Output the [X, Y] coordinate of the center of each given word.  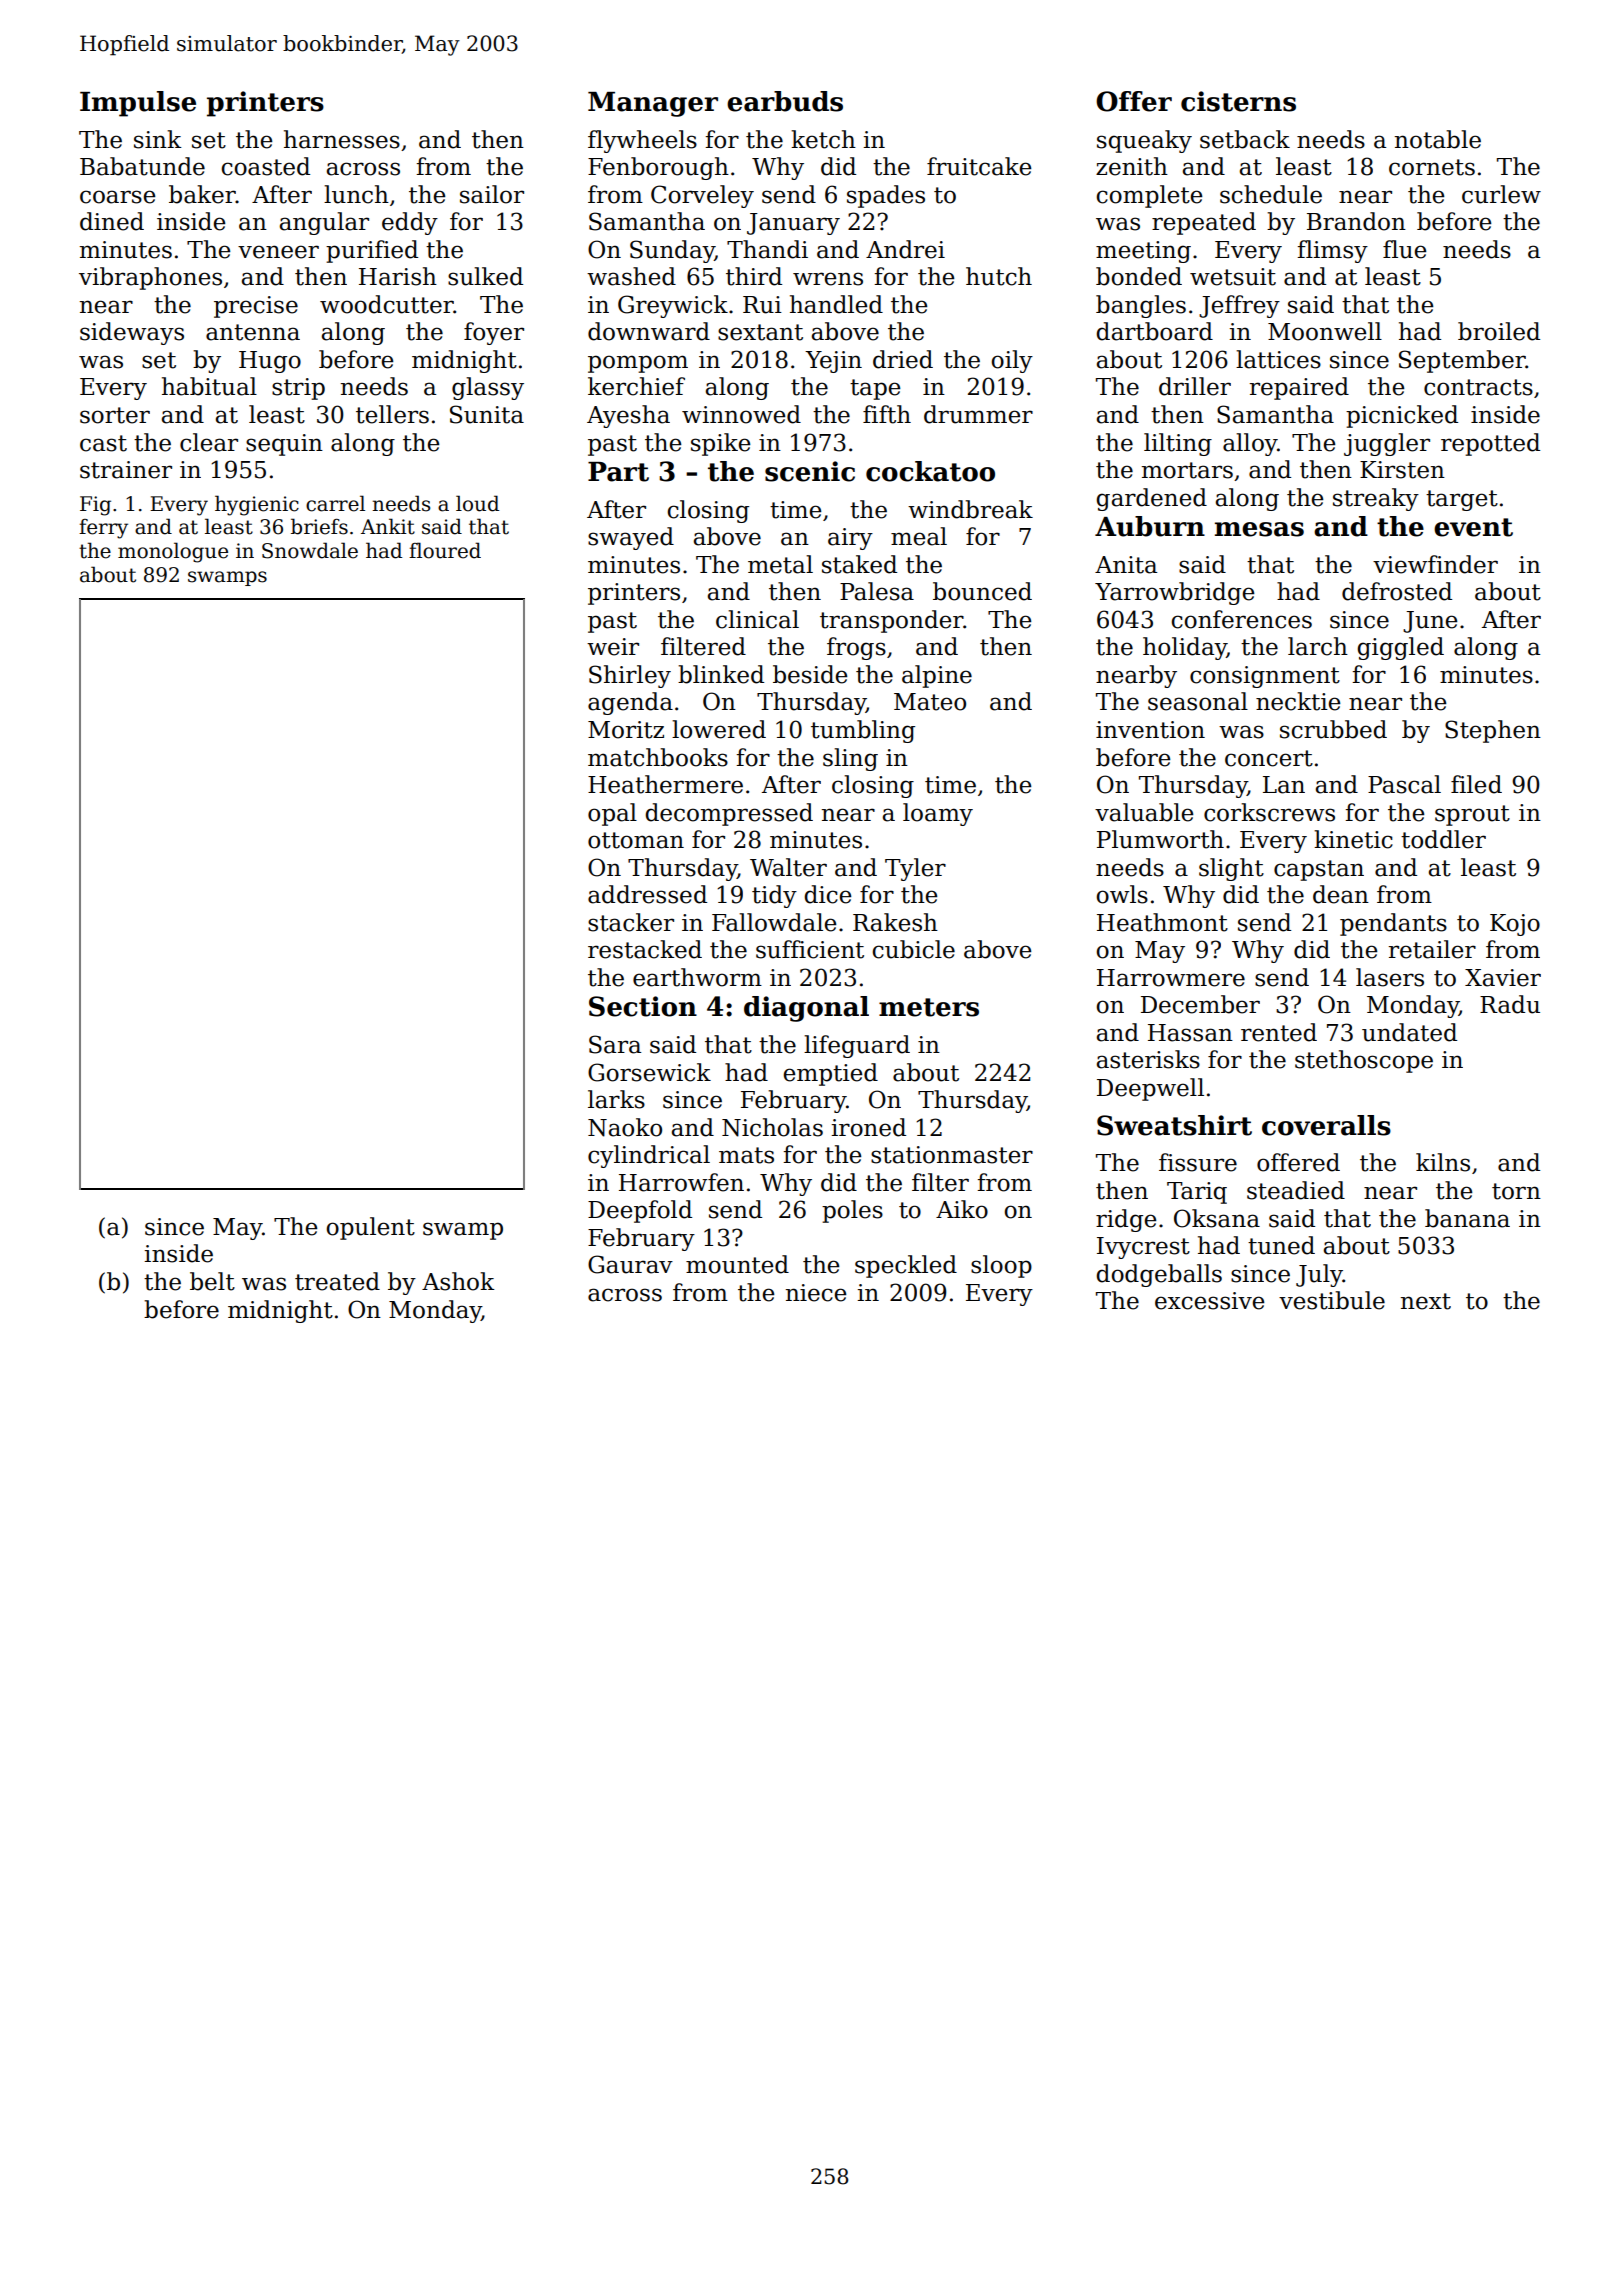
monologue [173, 552]
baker [202, 194]
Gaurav [630, 1264]
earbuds [785, 101]
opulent [371, 1228]
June [1430, 622]
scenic [810, 471]
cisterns [1238, 101]
